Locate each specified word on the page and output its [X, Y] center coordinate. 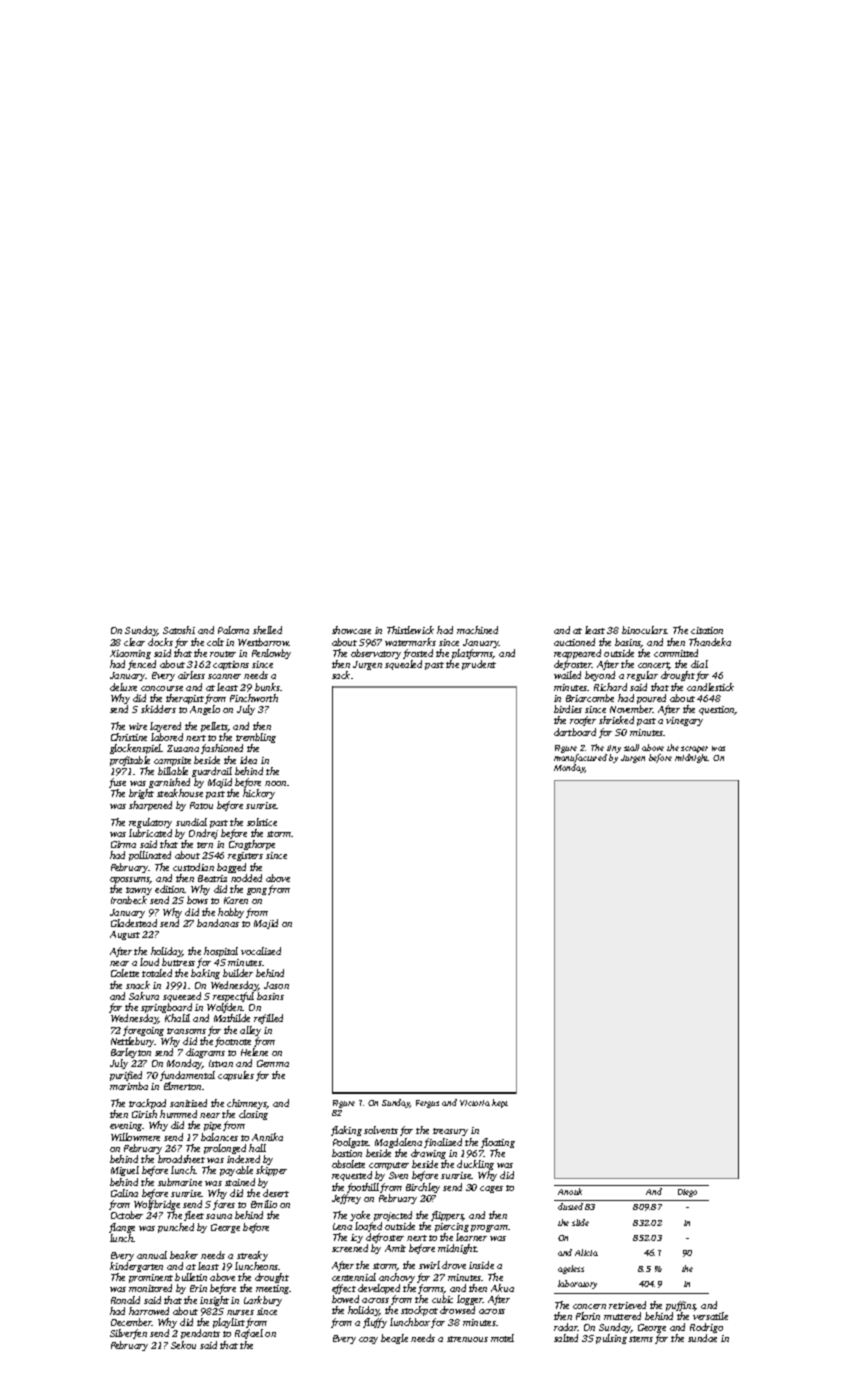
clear [134, 642]
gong [257, 891]
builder [238, 973]
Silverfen [128, 1334]
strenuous [467, 1339]
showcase [351, 630]
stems [641, 1339]
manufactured [580, 758]
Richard [610, 687]
